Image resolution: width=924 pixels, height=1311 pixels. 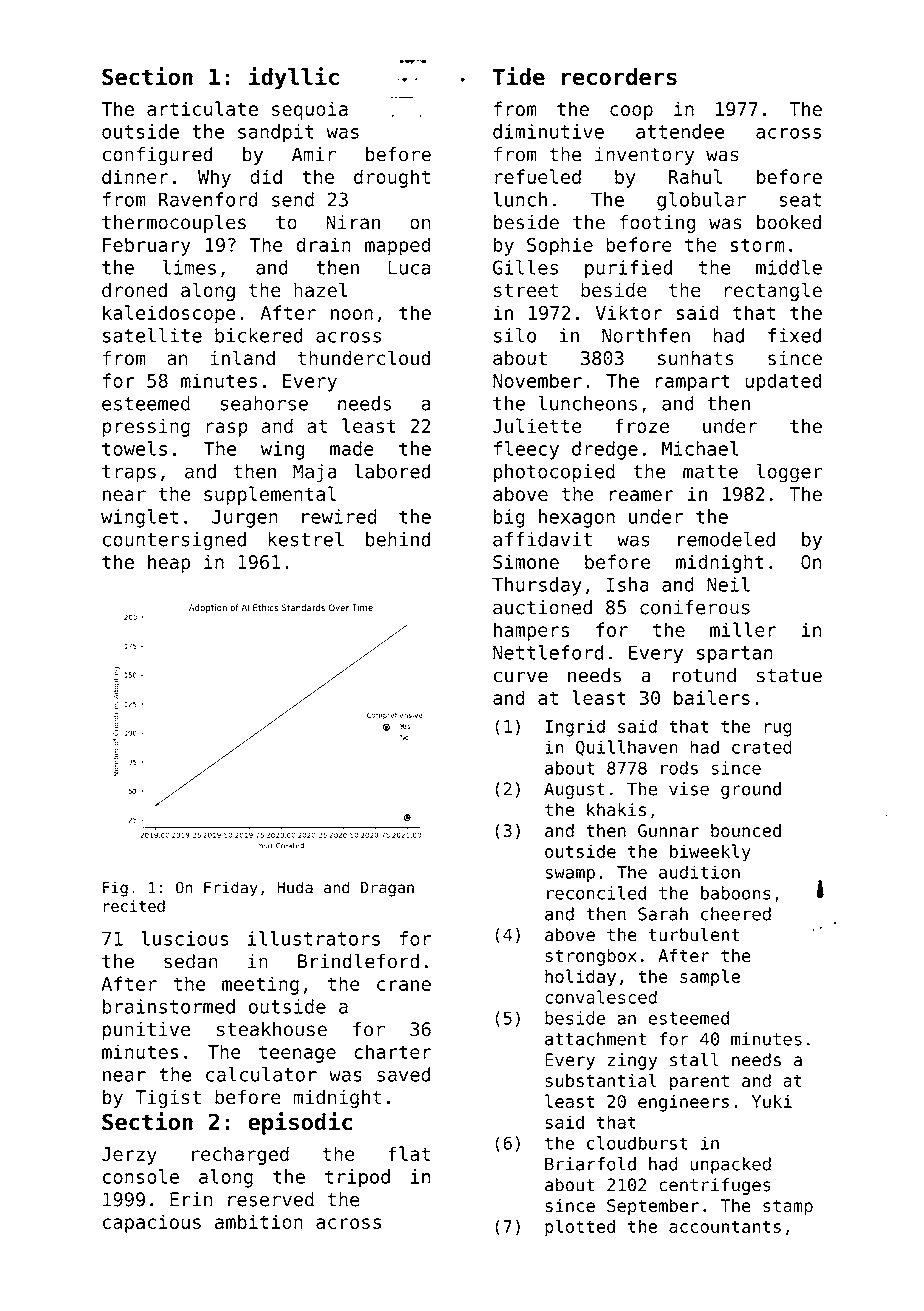 What do you see at coordinates (695, 176) in the image?
I see `Rahul` at bounding box center [695, 176].
